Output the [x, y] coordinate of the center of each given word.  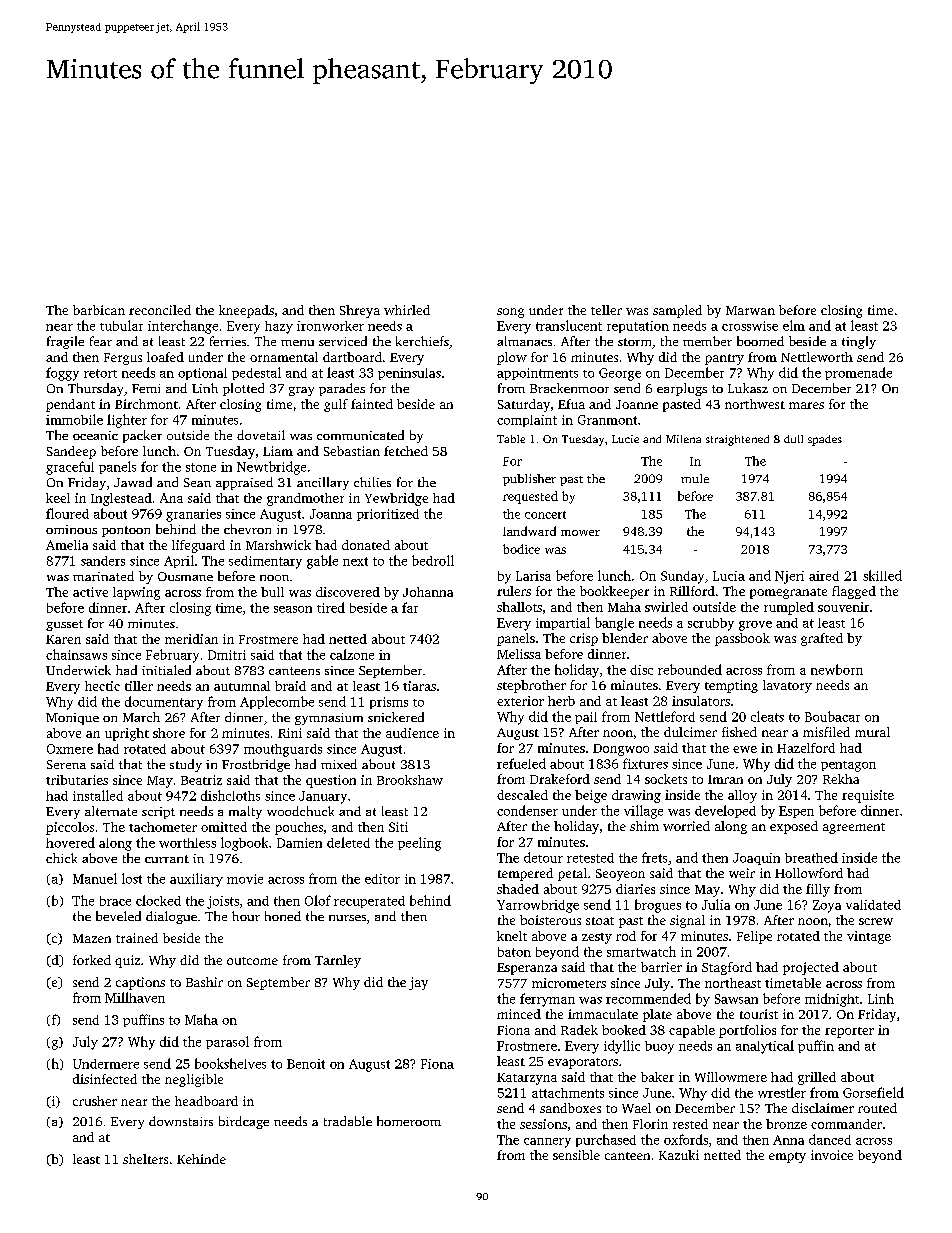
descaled [522, 795]
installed [98, 795]
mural [872, 732]
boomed [760, 341]
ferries [228, 341]
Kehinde [201, 1159]
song [510, 313]
